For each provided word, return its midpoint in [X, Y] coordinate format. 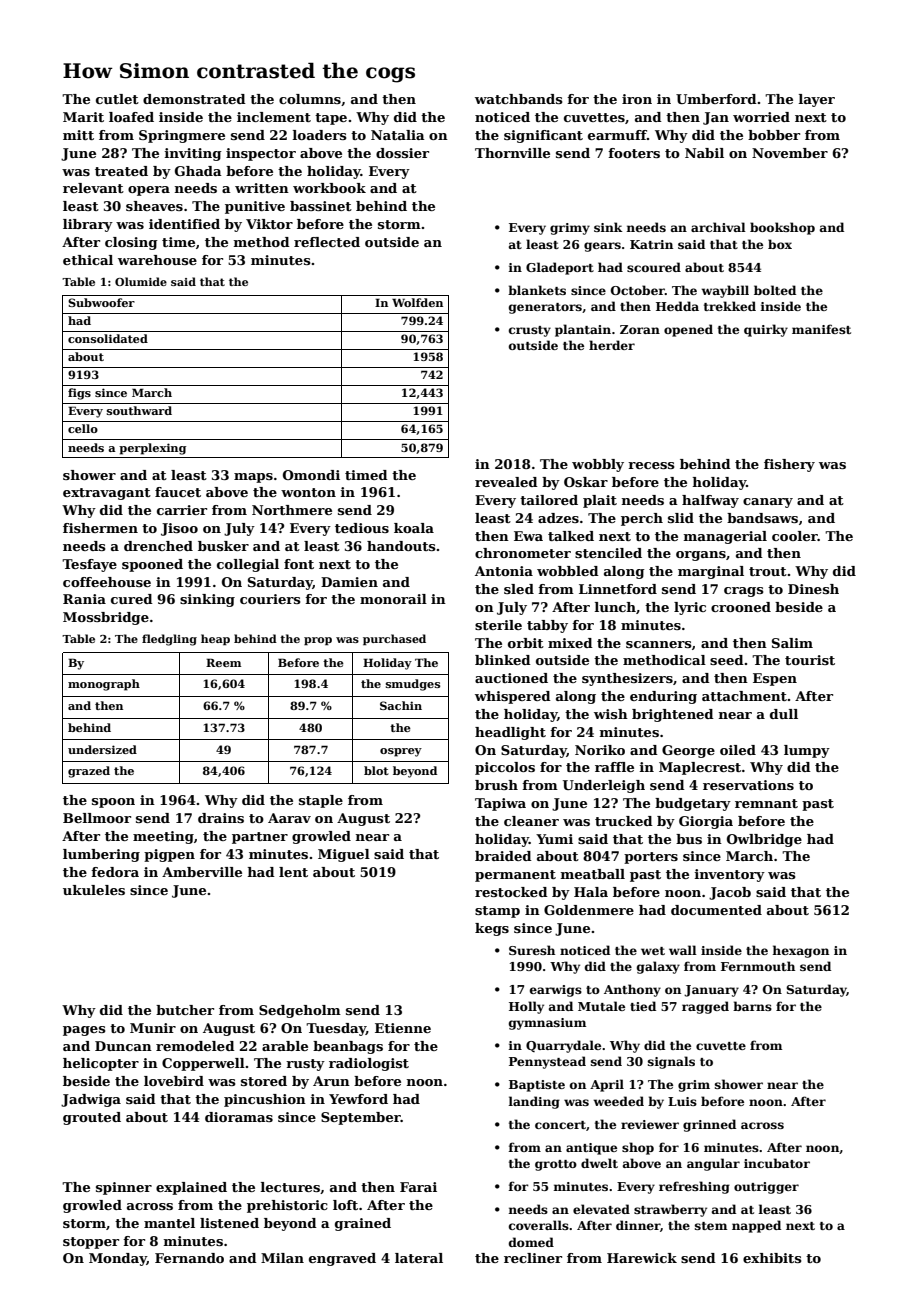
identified [184, 224]
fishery [789, 465]
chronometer [523, 553]
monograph [104, 685]
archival [718, 227]
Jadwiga [91, 1100]
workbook [329, 188]
